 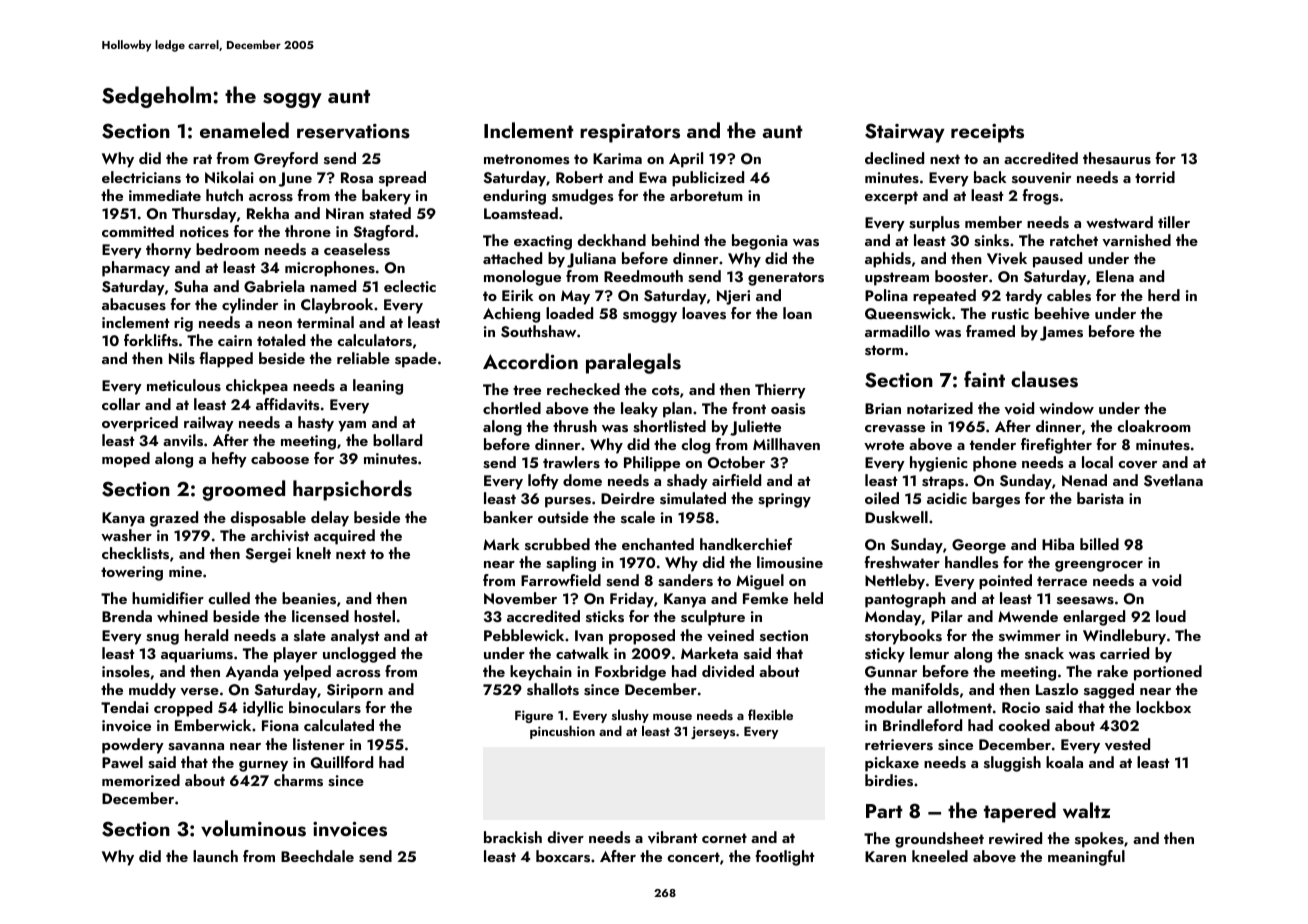 What do you see at coordinates (908, 313) in the screenshot?
I see `Queenswick` at bounding box center [908, 313].
